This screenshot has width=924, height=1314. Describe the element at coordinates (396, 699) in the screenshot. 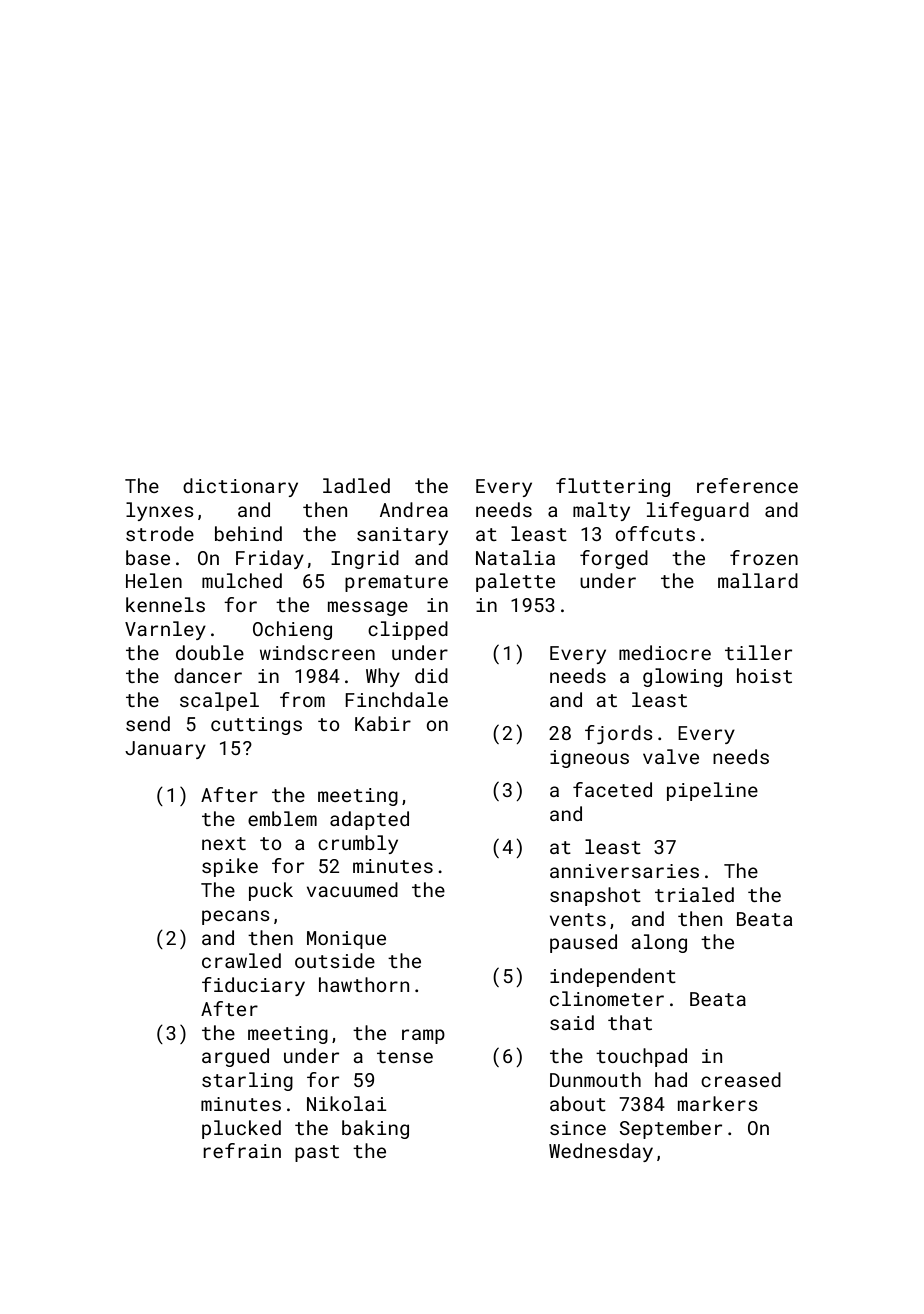

I see `Finchdale` at that location.
